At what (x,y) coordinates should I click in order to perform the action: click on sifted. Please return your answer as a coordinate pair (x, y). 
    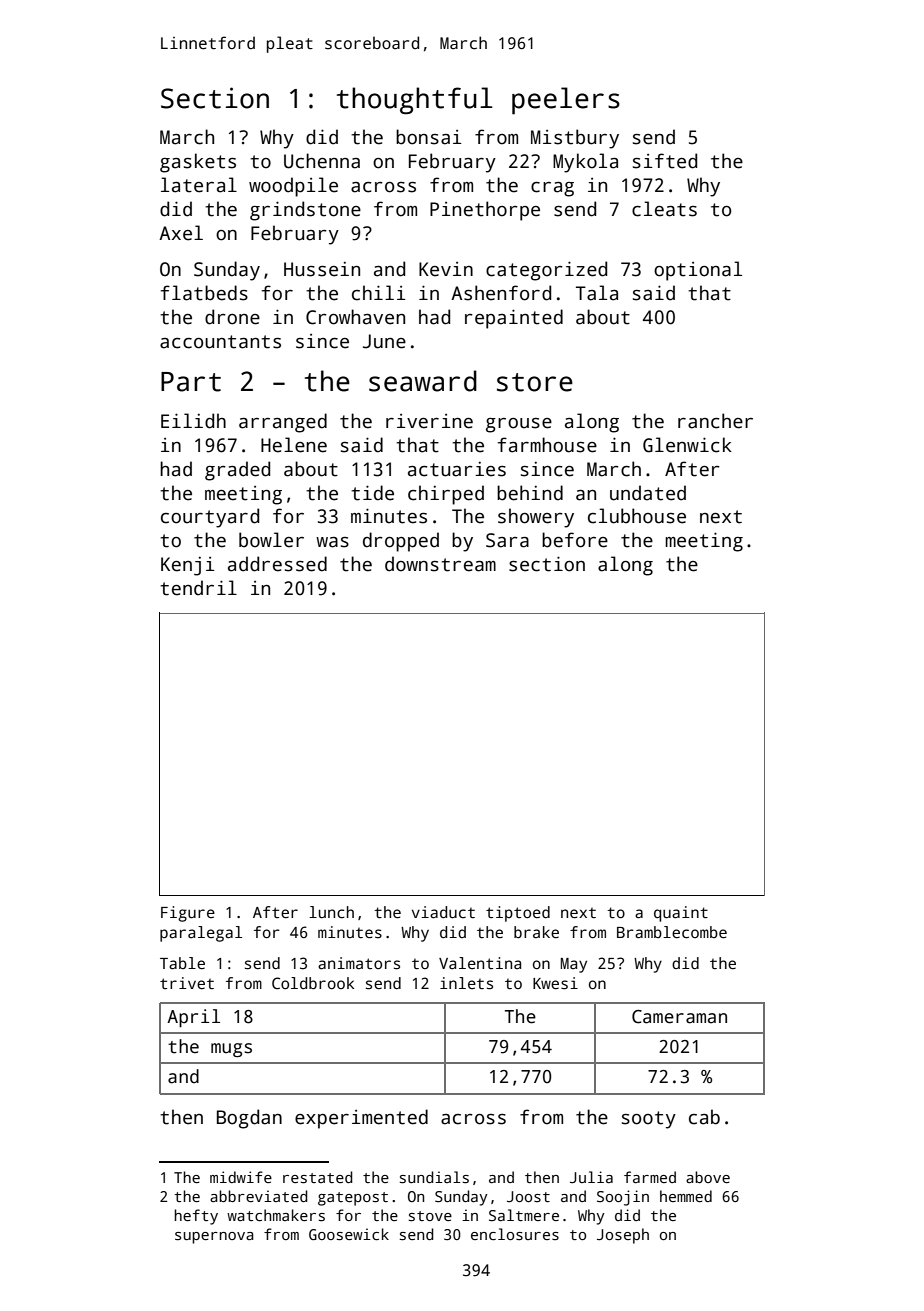
    Looking at the image, I should click on (665, 161).
